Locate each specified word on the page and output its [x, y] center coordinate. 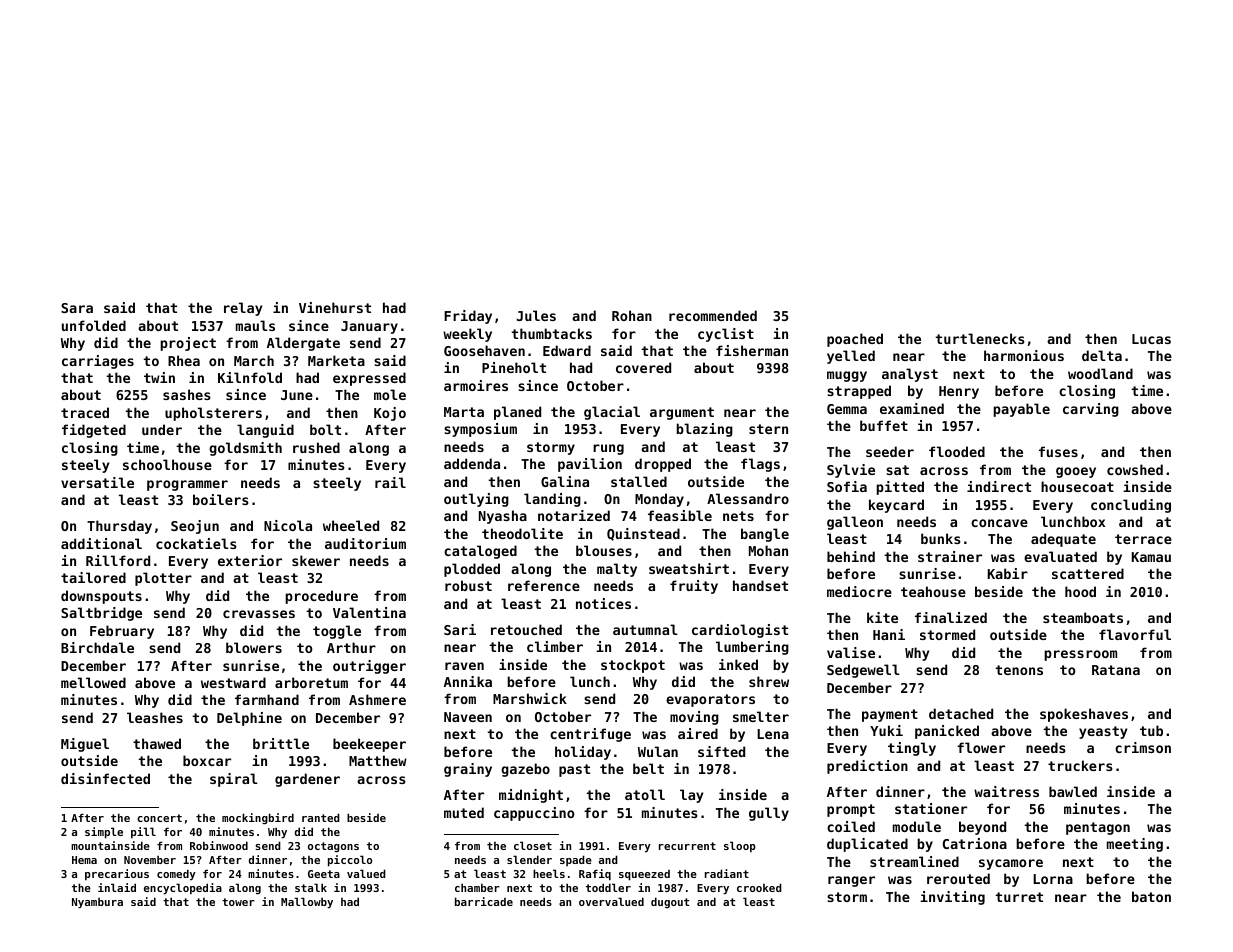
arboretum [311, 682]
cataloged [480, 552]
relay [243, 309]
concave [999, 523]
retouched [526, 629]
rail [390, 482]
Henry [959, 392]
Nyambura [97, 903]
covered [643, 367]
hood [1080, 591]
